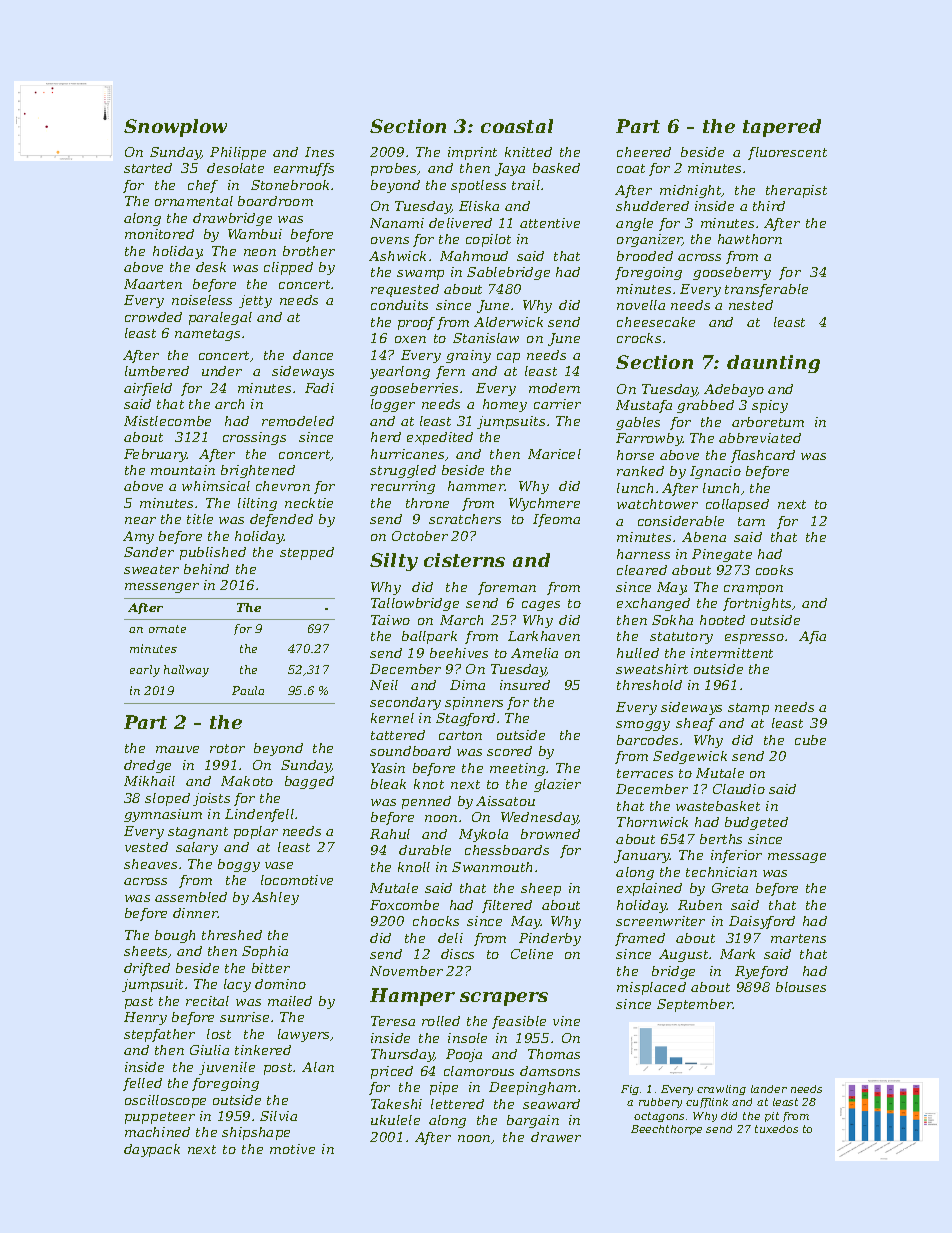 Image resolution: width=952 pixels, height=1233 pixels. Describe the element at coordinates (175, 128) in the image. I see `Snowplow` at that location.
